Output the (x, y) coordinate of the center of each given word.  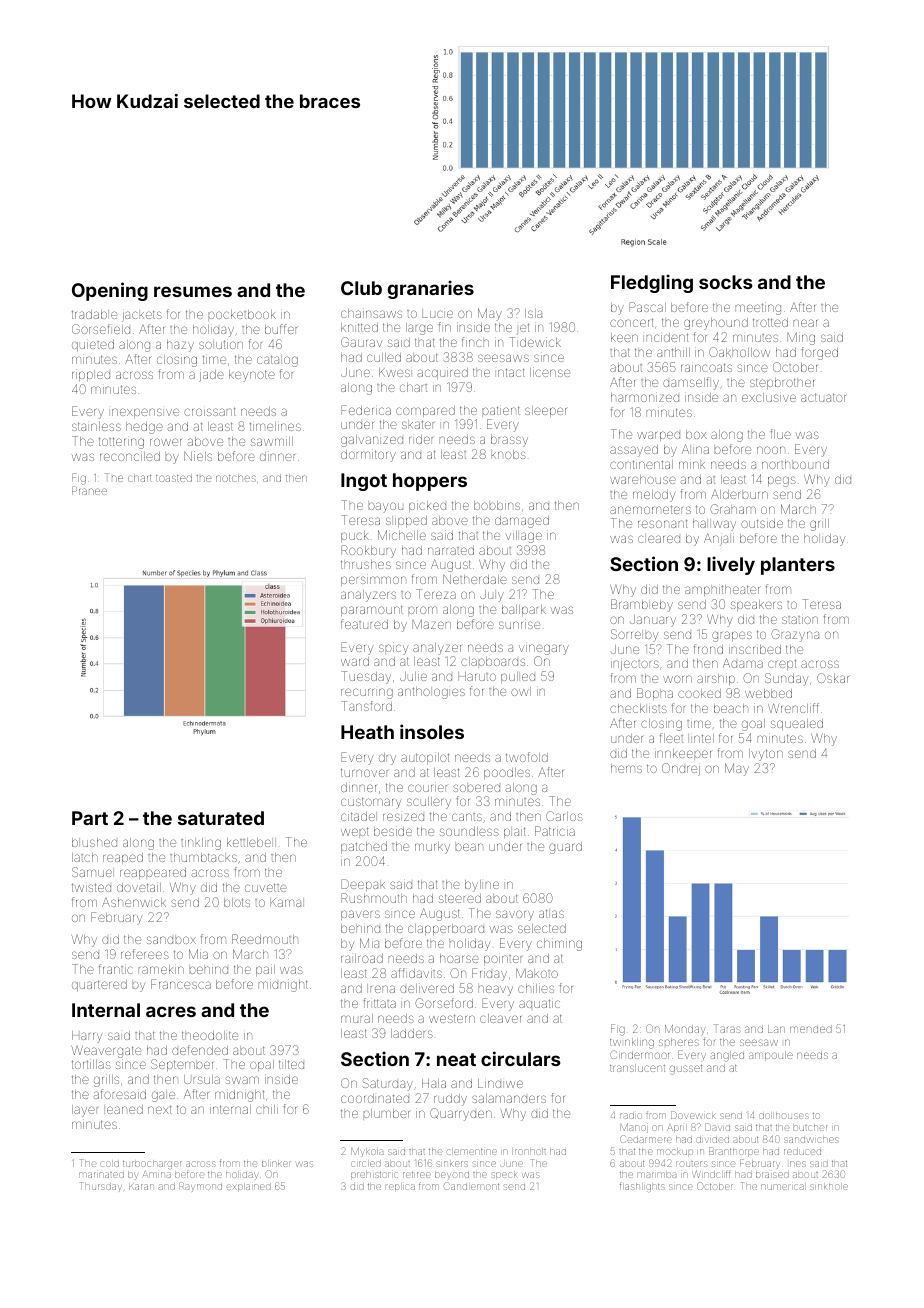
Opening (110, 291)
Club (361, 288)
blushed (94, 842)
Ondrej (681, 769)
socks (726, 282)
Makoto (537, 973)
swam (242, 1080)
